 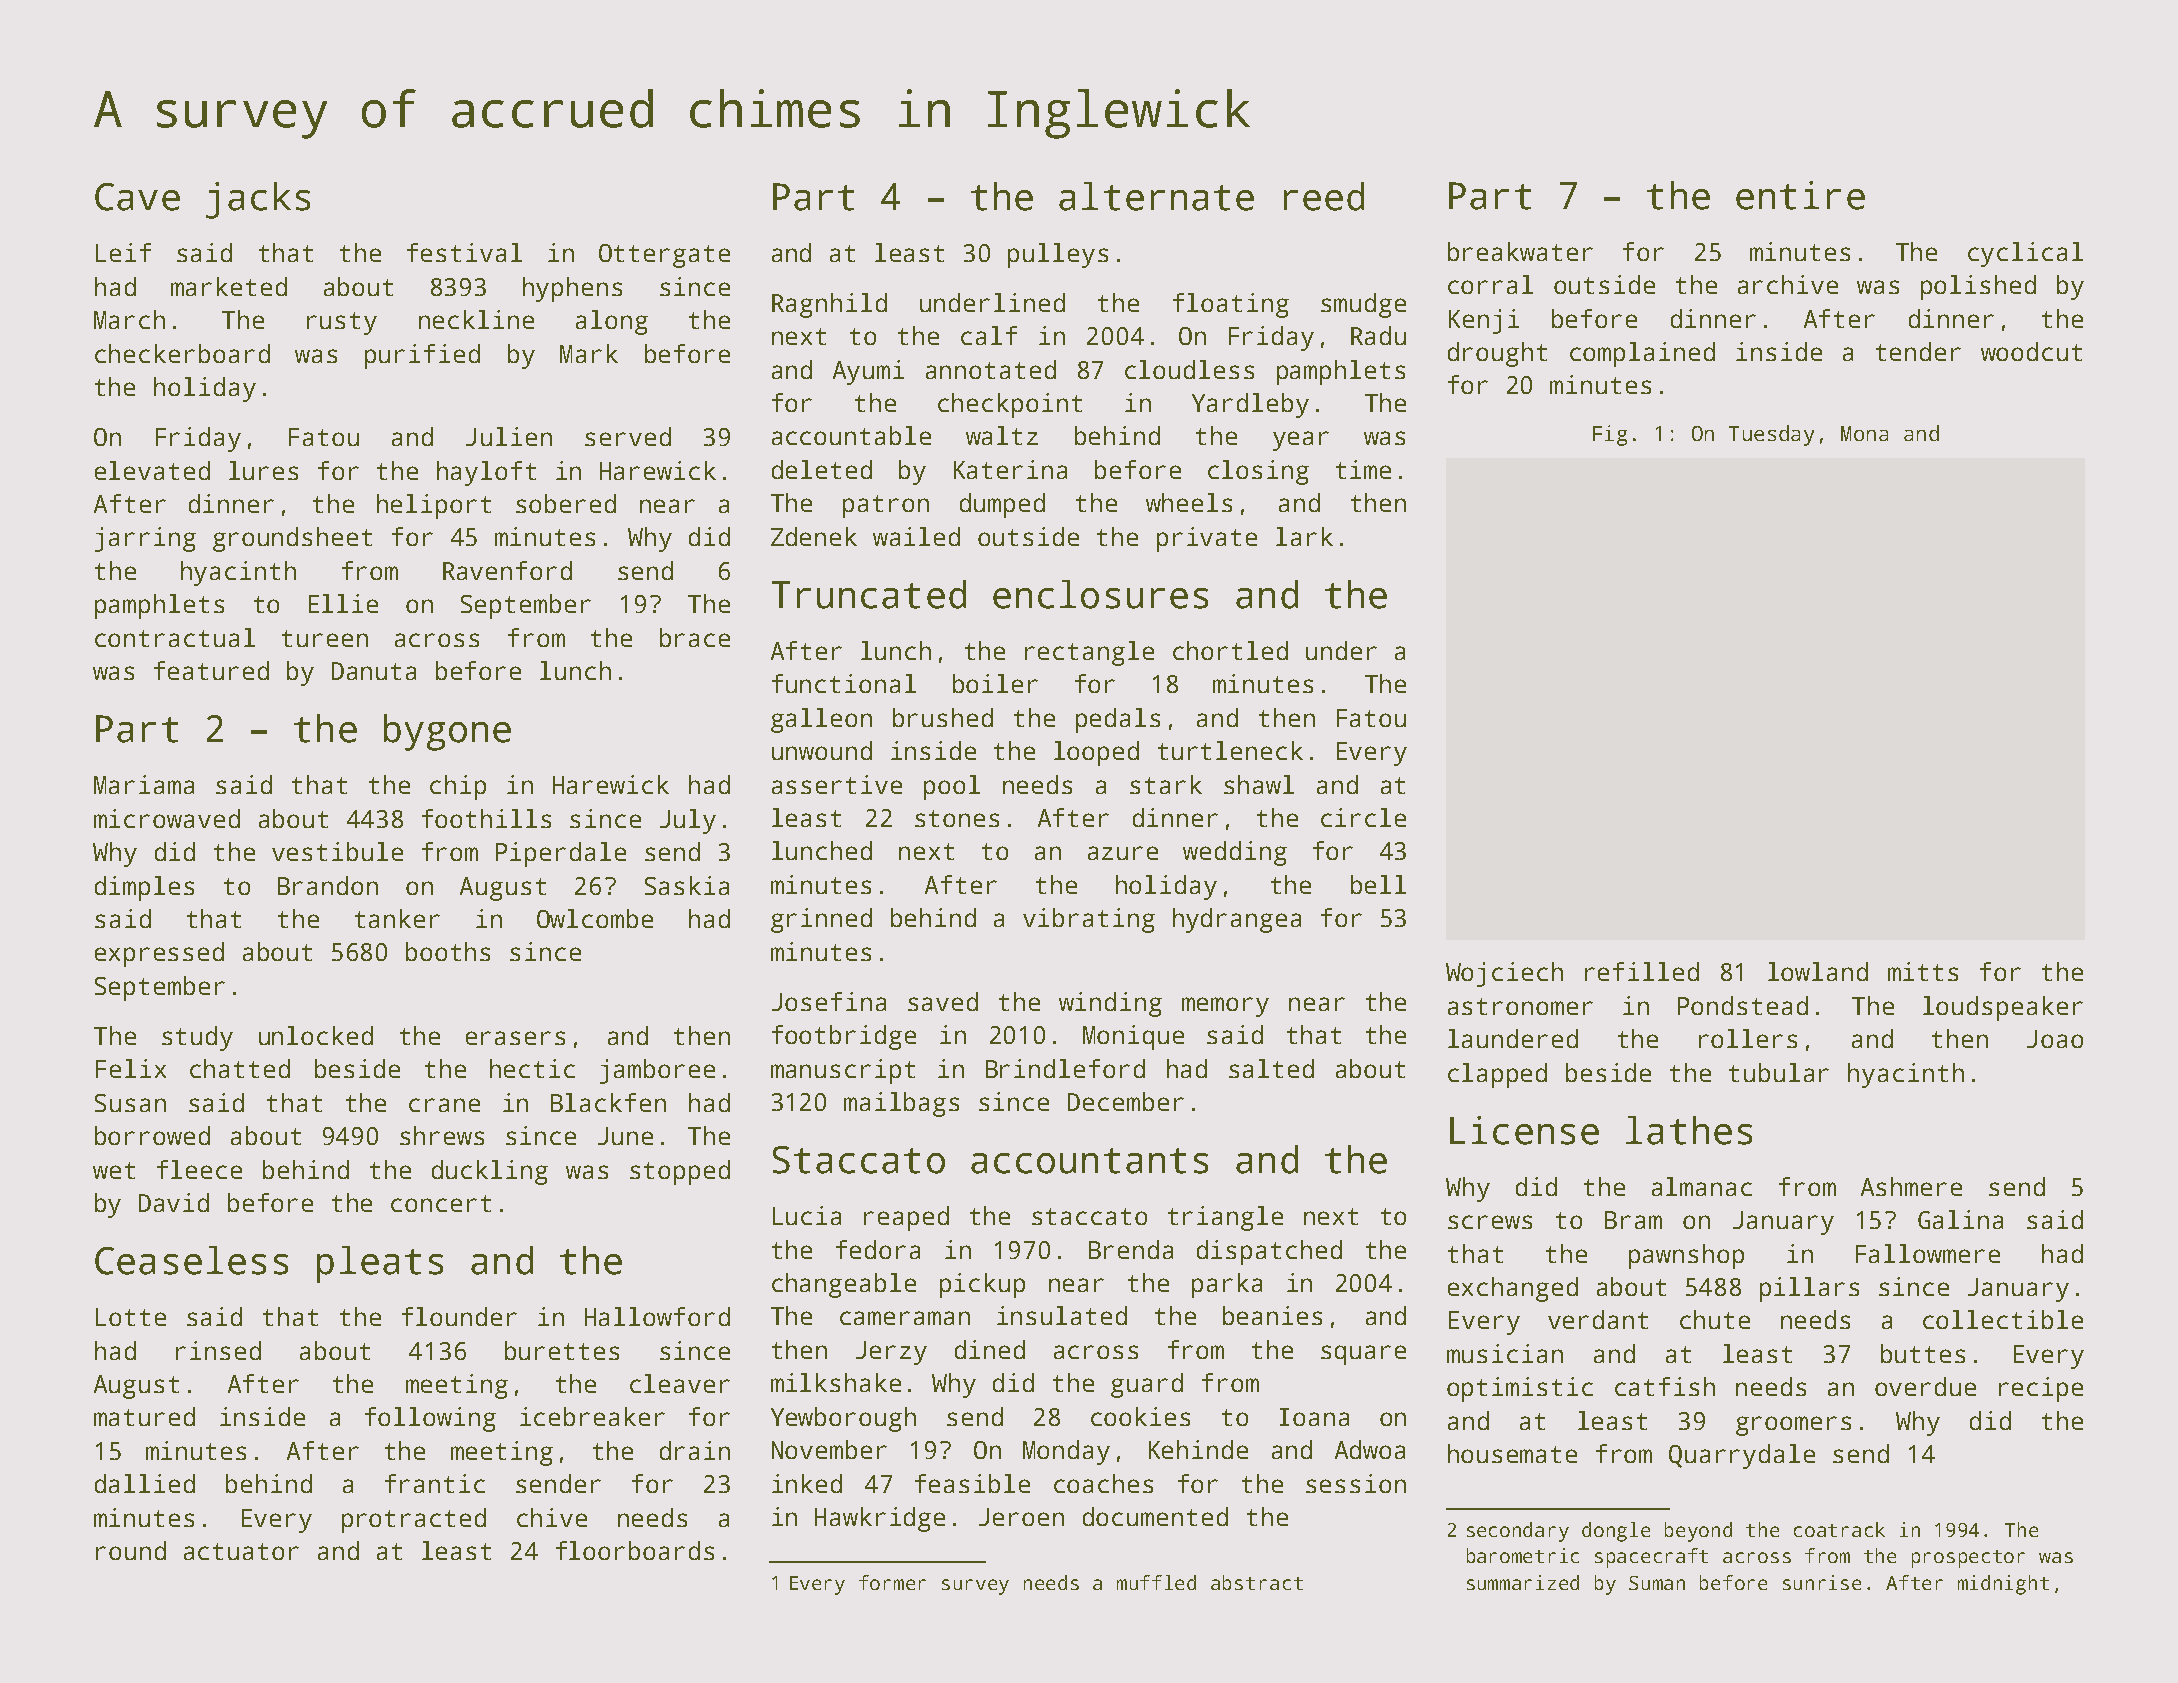 What do you see at coordinates (1207, 539) in the page?
I see `private` at bounding box center [1207, 539].
